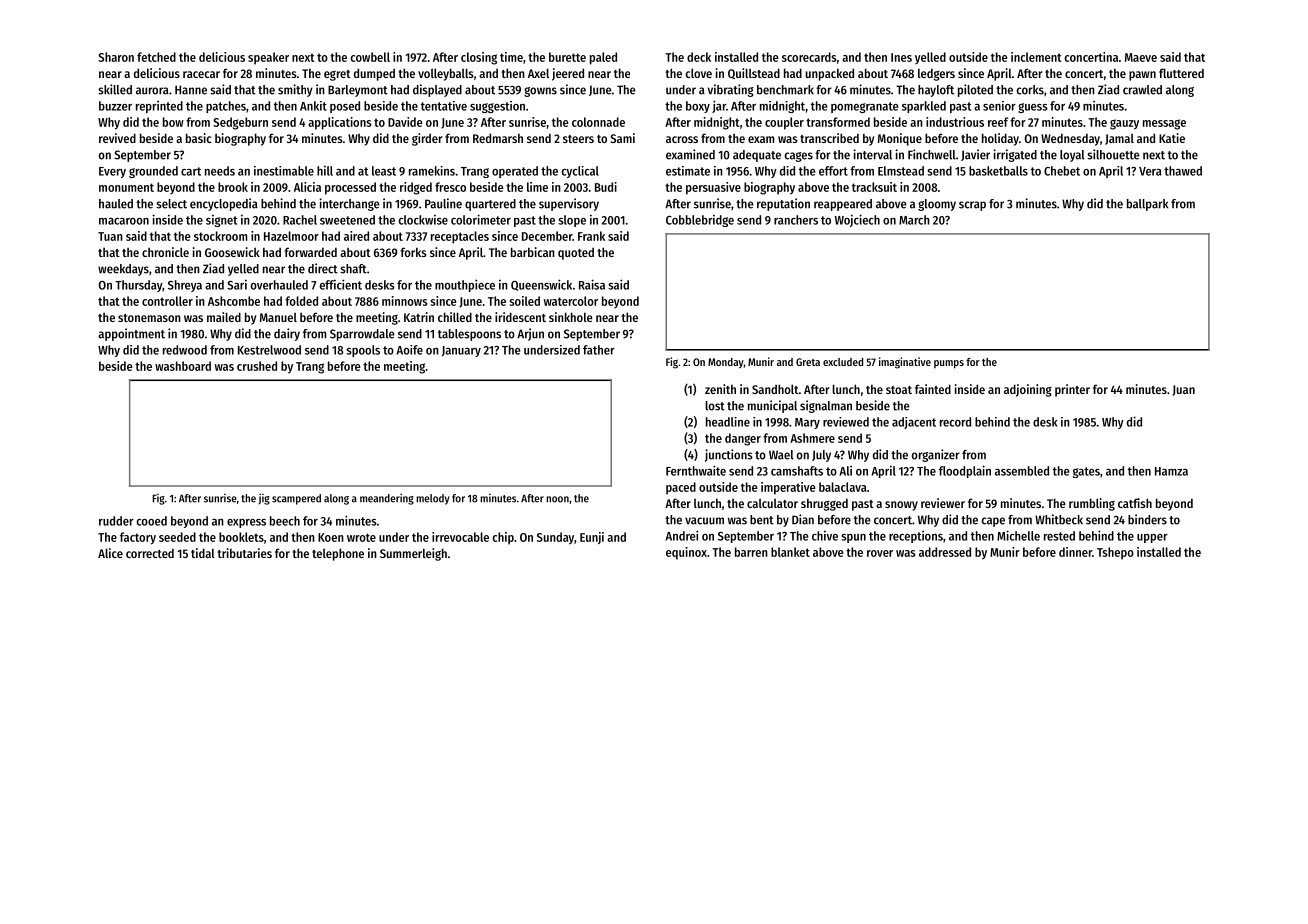 Image resolution: width=1308 pixels, height=924 pixels. Describe the element at coordinates (783, 204) in the screenshot. I see `reputation` at that location.
